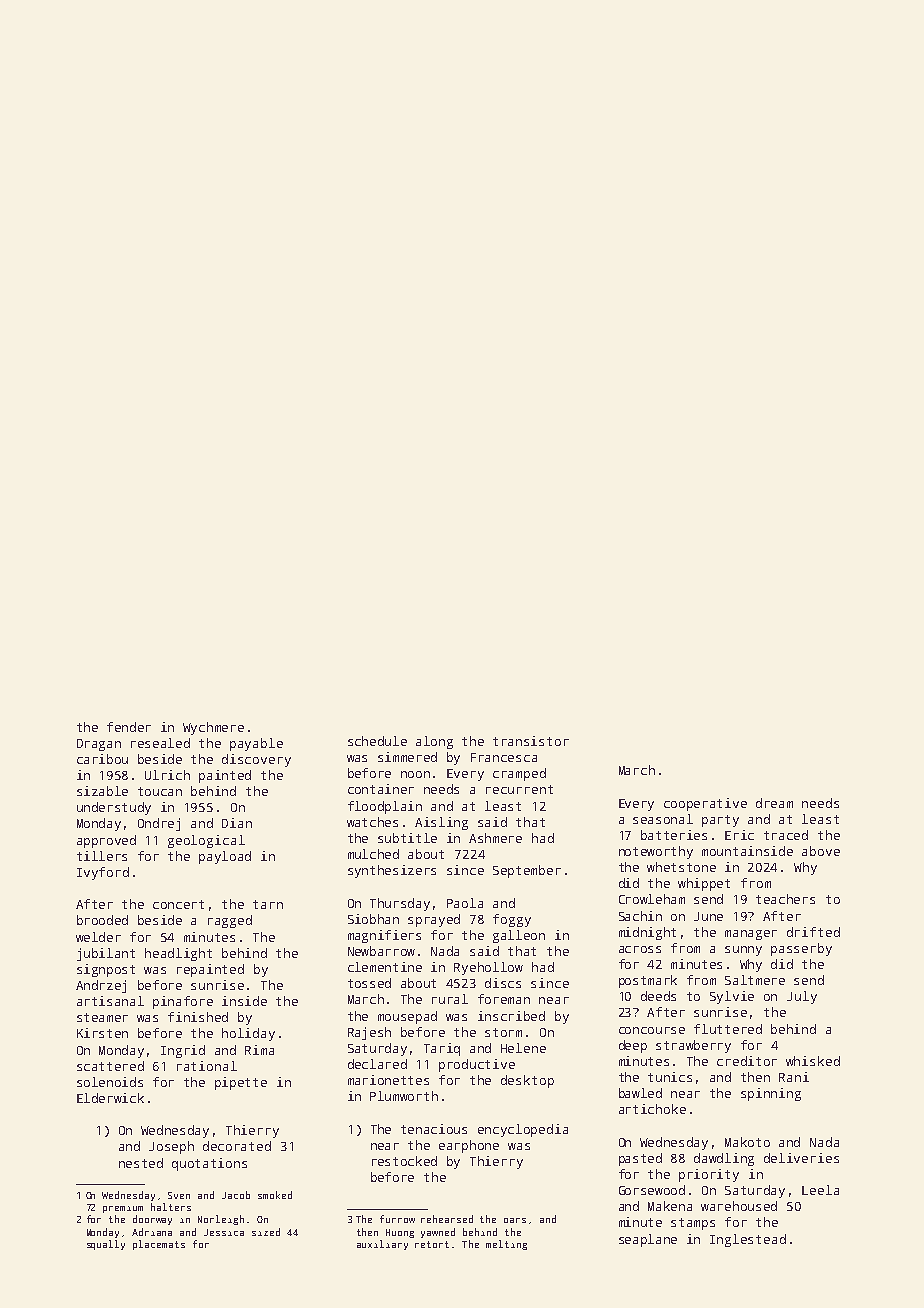 The height and width of the page is (1308, 924). Describe the element at coordinates (106, 1245) in the page. I see `squally` at that location.
